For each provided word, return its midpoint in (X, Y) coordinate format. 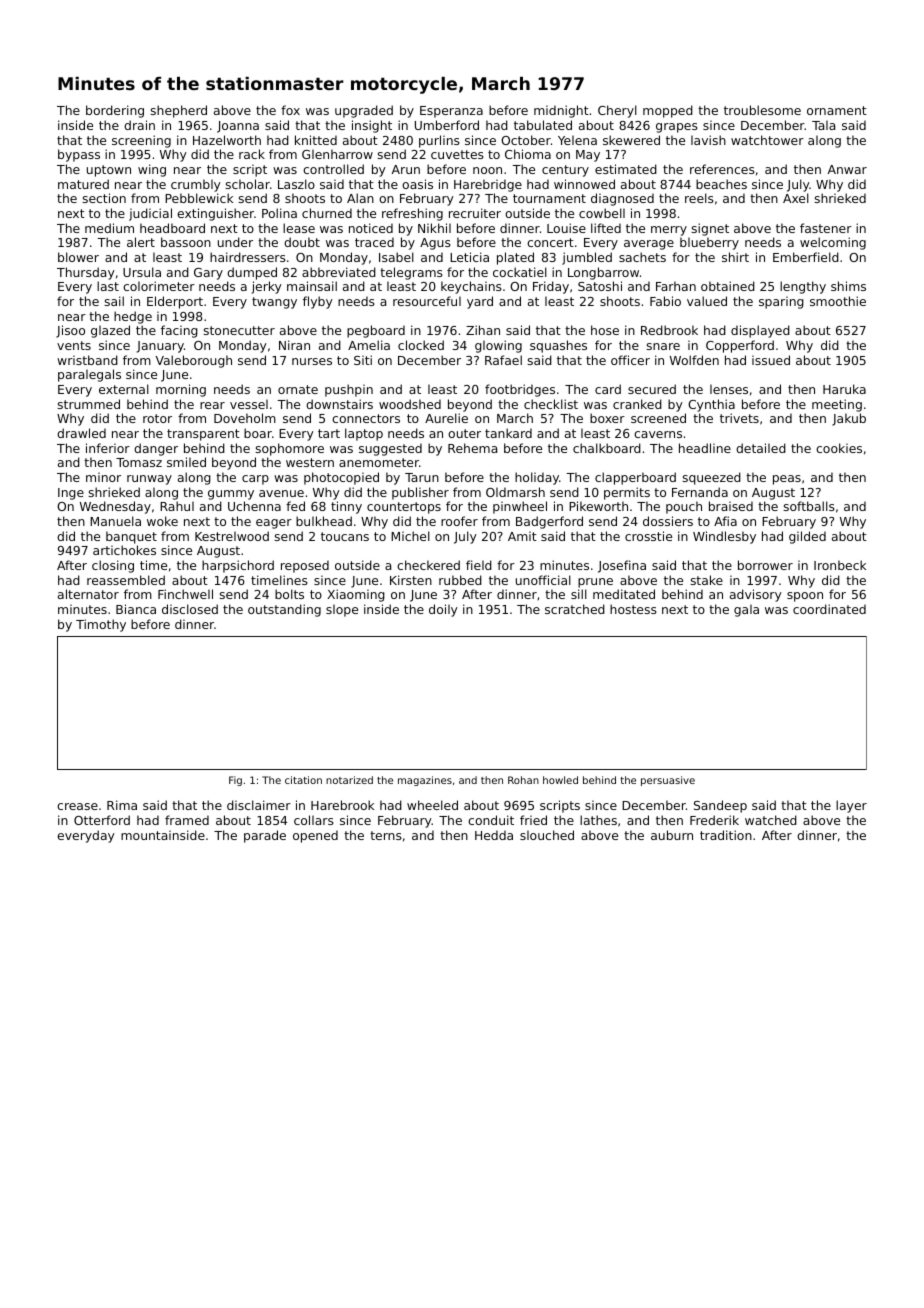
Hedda (494, 835)
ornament (837, 110)
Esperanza (451, 112)
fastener (826, 228)
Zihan (483, 330)
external (124, 389)
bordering (115, 111)
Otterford (102, 820)
